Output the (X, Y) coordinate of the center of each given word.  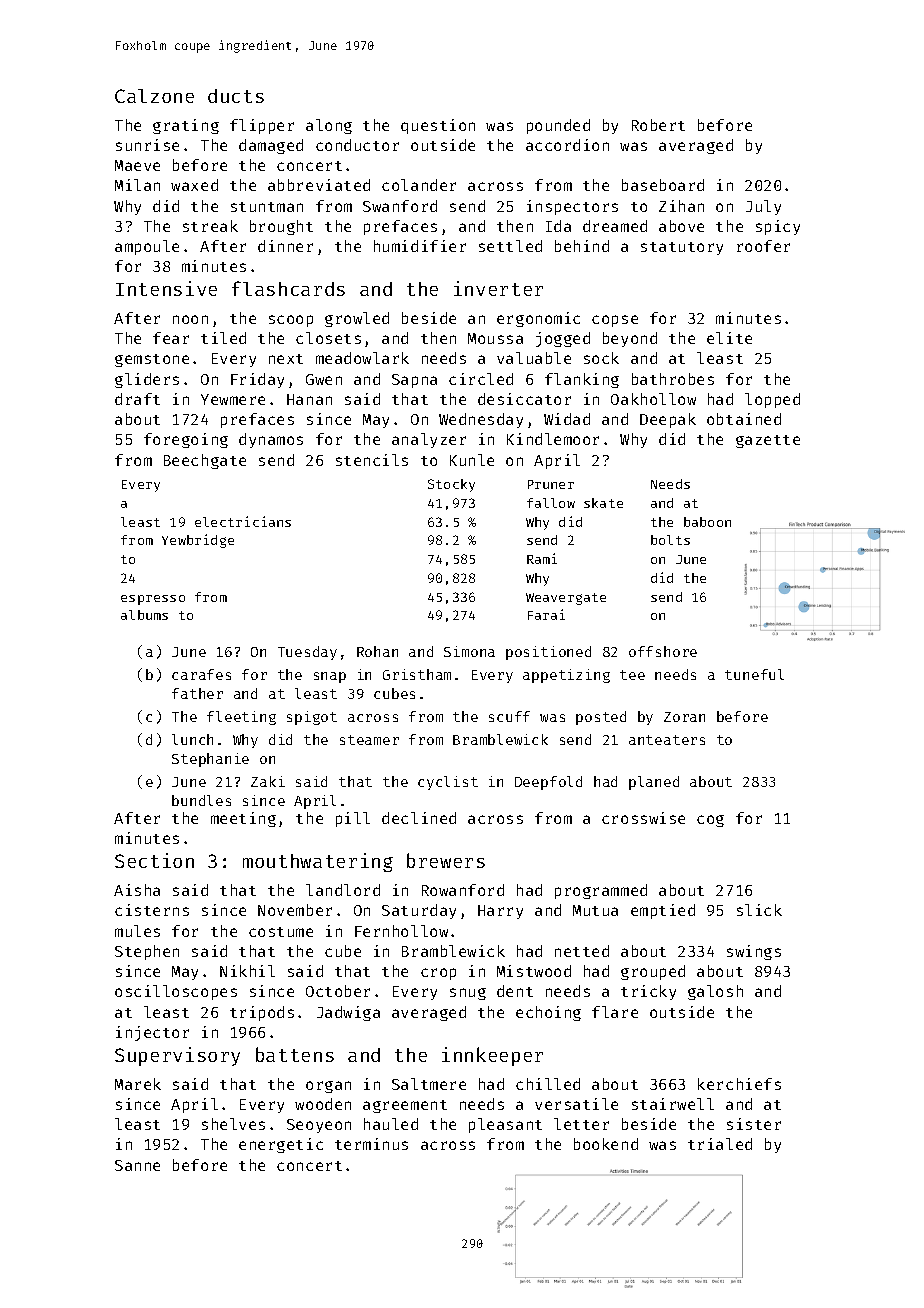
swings (754, 952)
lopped (772, 400)
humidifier (420, 246)
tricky (648, 992)
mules (137, 931)
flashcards (288, 288)
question (438, 126)
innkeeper (492, 1056)
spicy (778, 227)
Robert (658, 125)
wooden (323, 1104)
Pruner (551, 484)
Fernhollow (401, 931)
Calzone (154, 96)
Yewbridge (198, 541)
